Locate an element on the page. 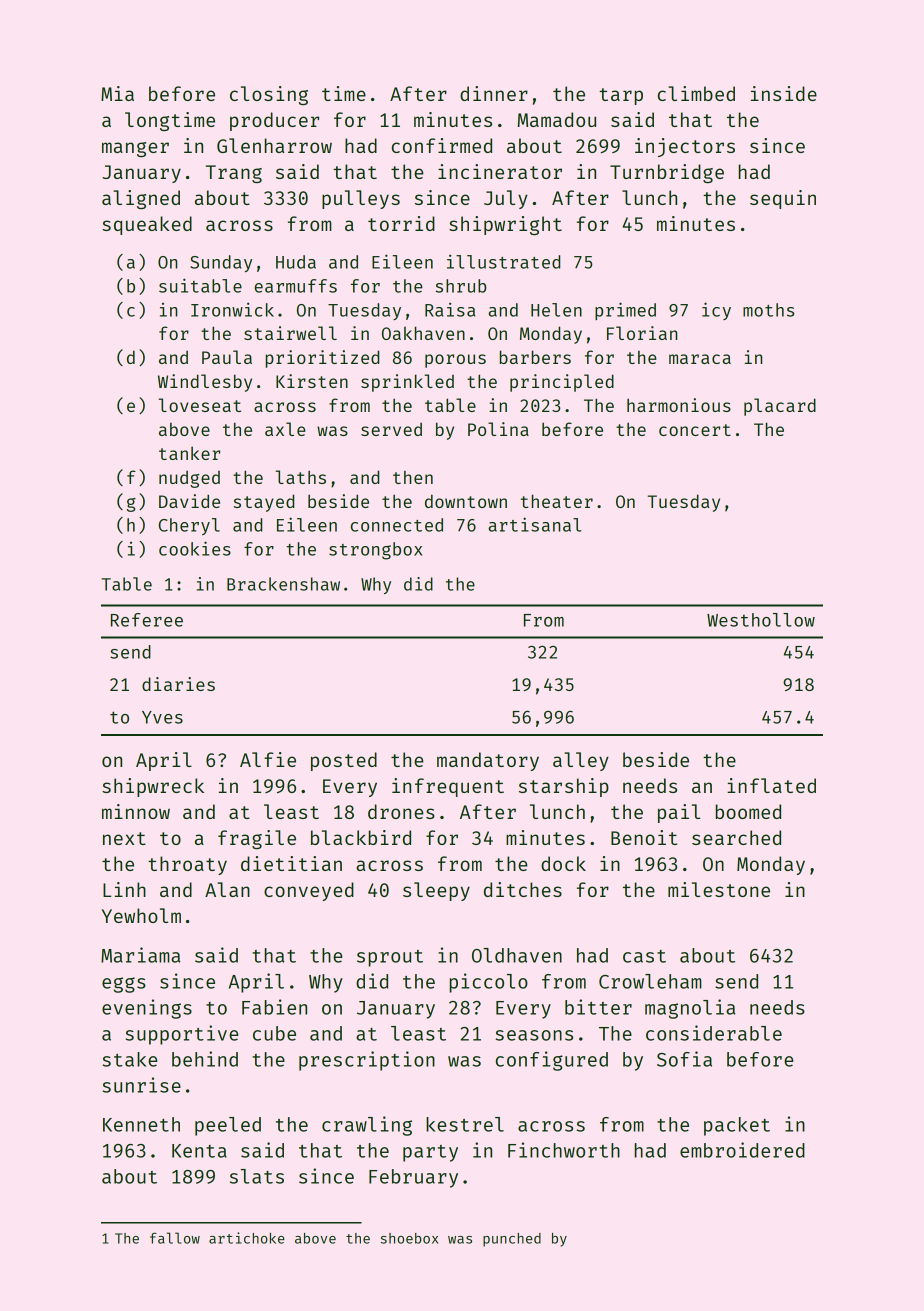 The width and height of the document is (924, 1311). served is located at coordinates (391, 429).
